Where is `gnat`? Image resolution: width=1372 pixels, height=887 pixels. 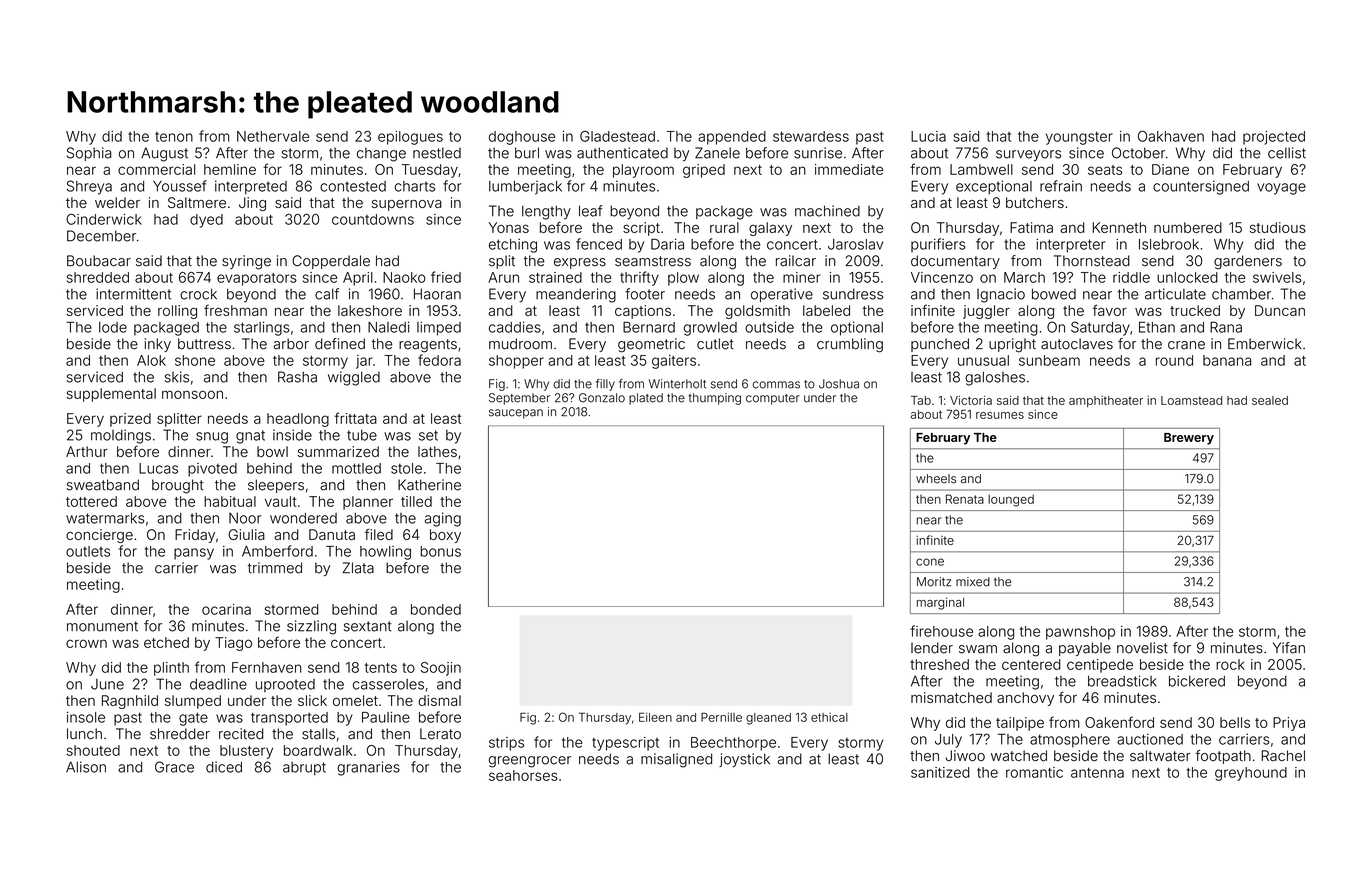
gnat is located at coordinates (250, 437).
